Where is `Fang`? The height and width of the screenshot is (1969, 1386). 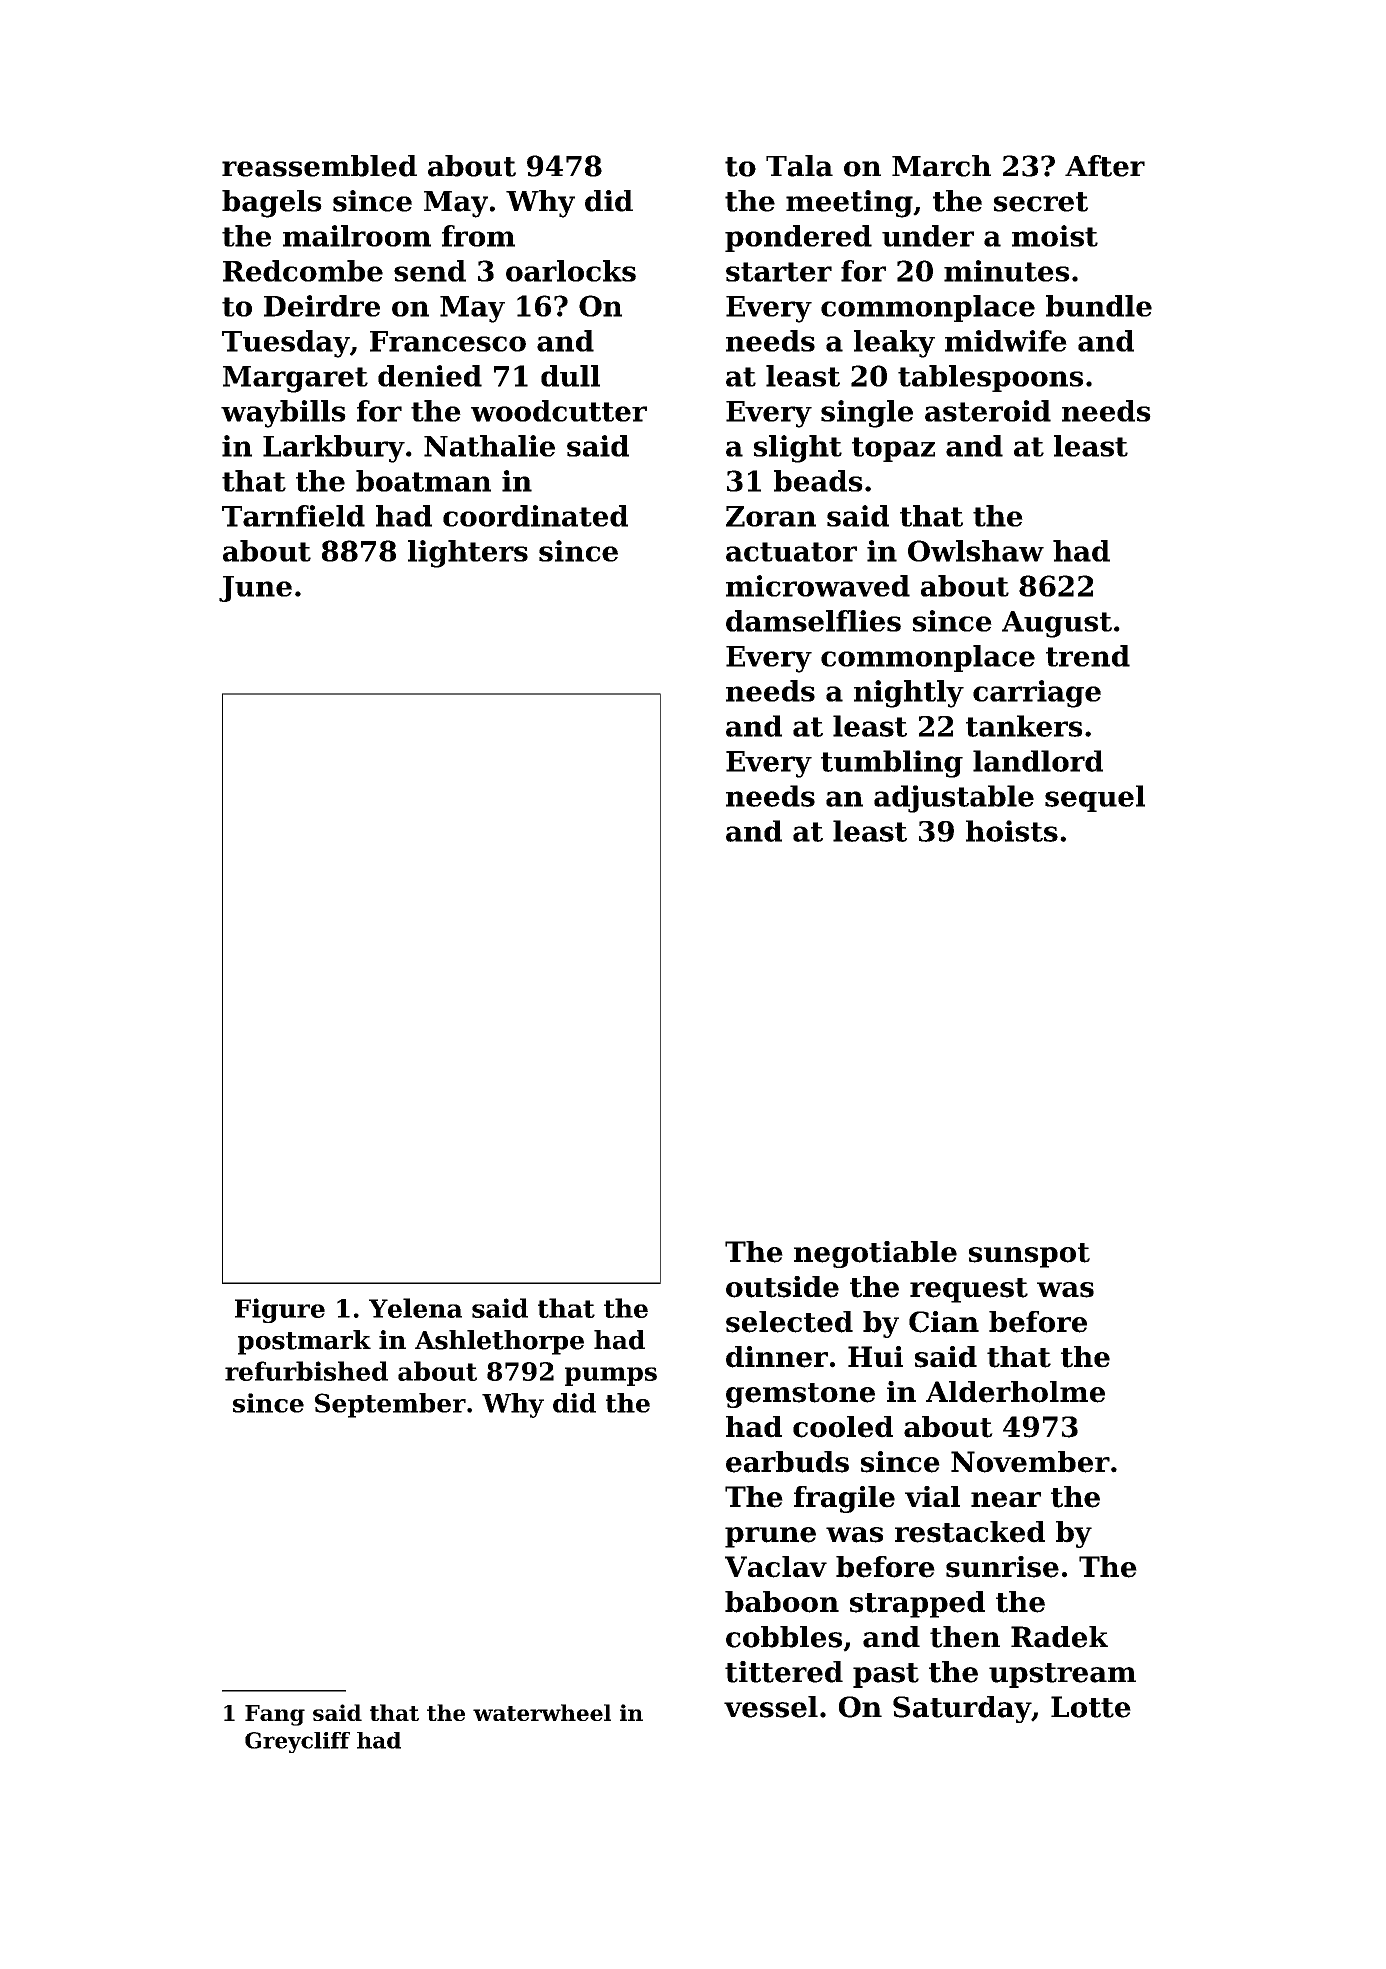
Fang is located at coordinates (275, 1715).
